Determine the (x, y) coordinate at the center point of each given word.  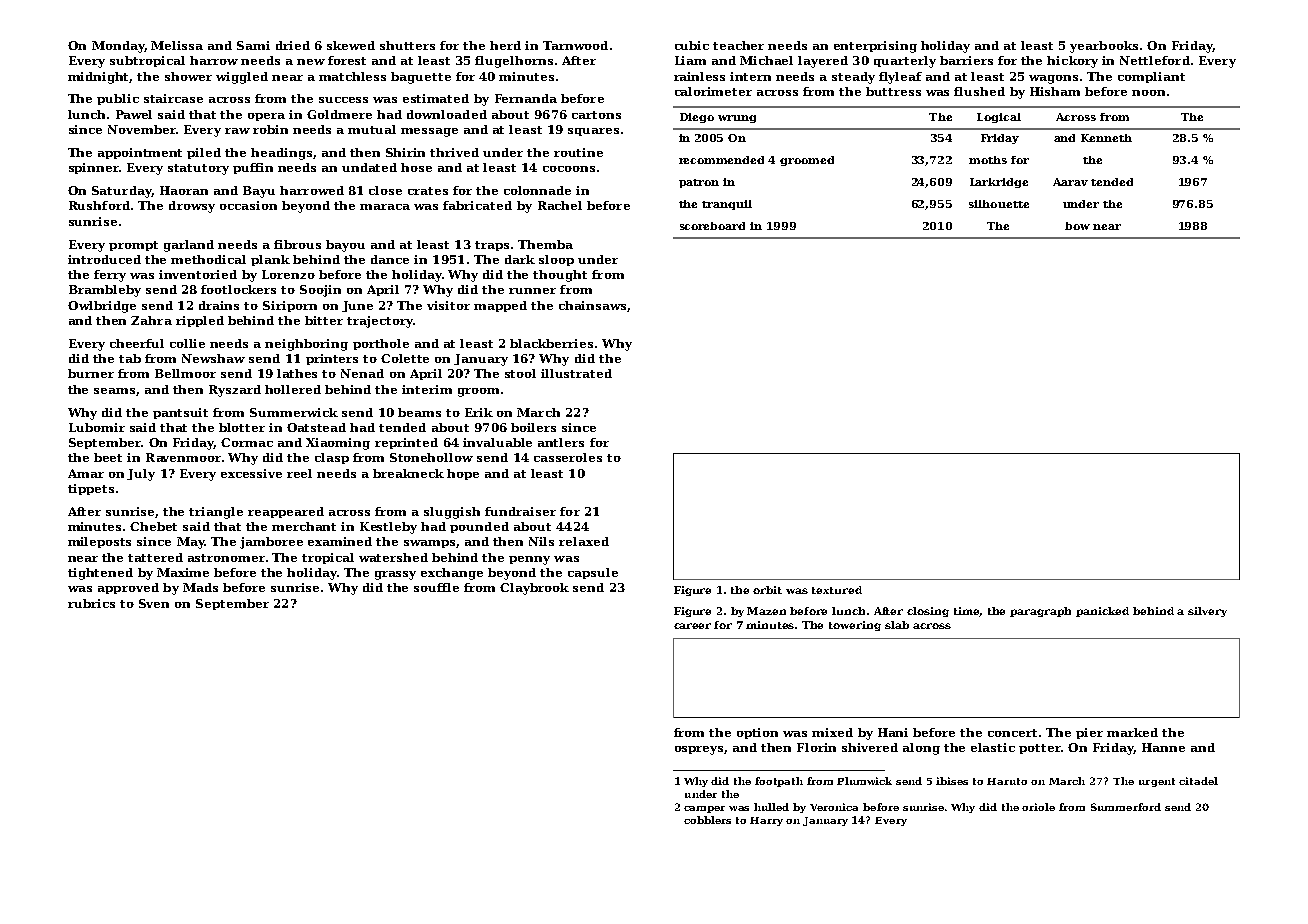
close (385, 190)
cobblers (707, 820)
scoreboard (712, 226)
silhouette (999, 204)
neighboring (306, 345)
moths (988, 160)
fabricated (477, 205)
